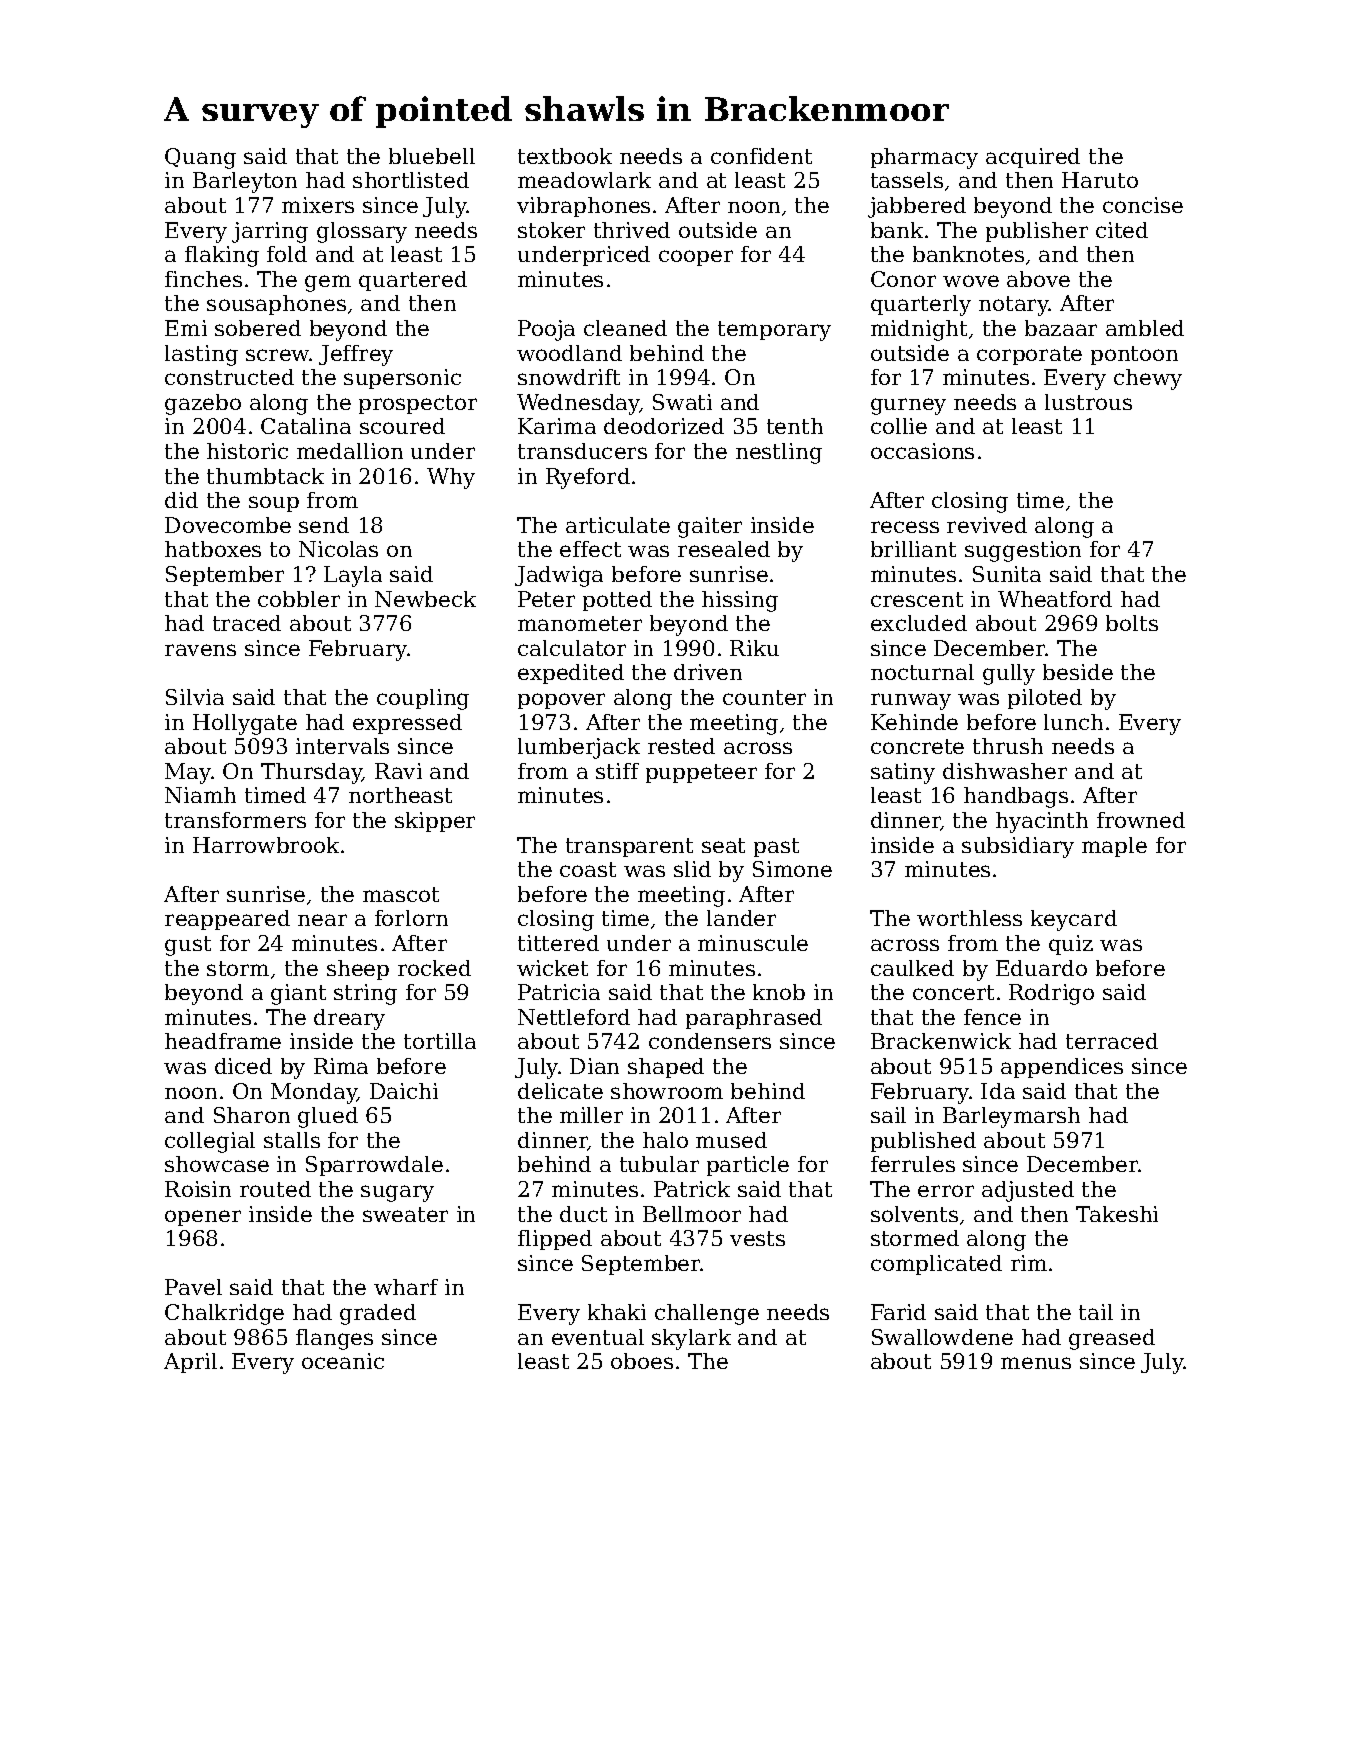 The width and height of the screenshot is (1354, 1753). What do you see at coordinates (213, 549) in the screenshot?
I see `hatboxes` at bounding box center [213, 549].
